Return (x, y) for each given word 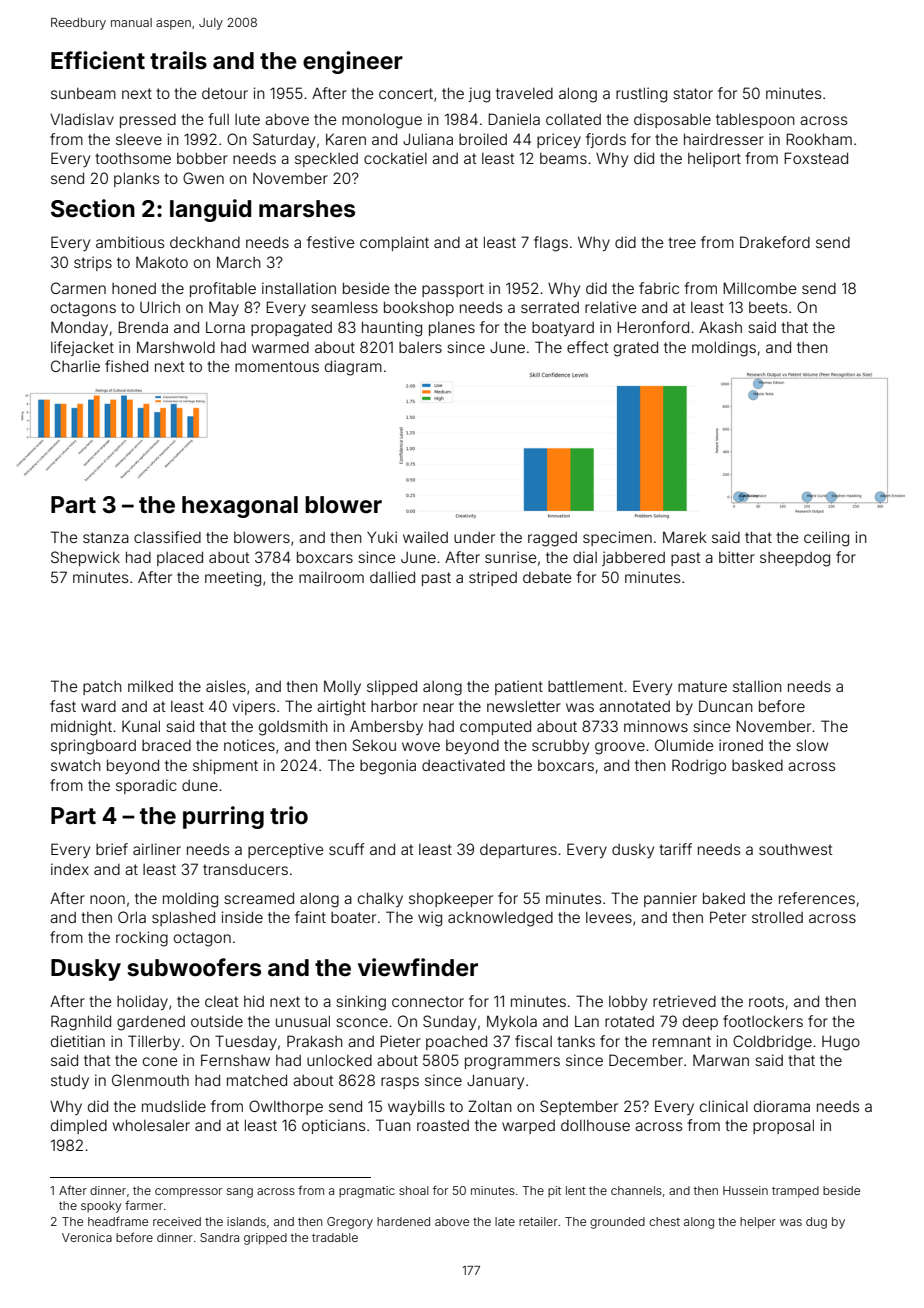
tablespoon (755, 120)
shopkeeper (451, 899)
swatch (76, 765)
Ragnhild (81, 1023)
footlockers (763, 1021)
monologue (382, 121)
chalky (380, 899)
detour (225, 93)
